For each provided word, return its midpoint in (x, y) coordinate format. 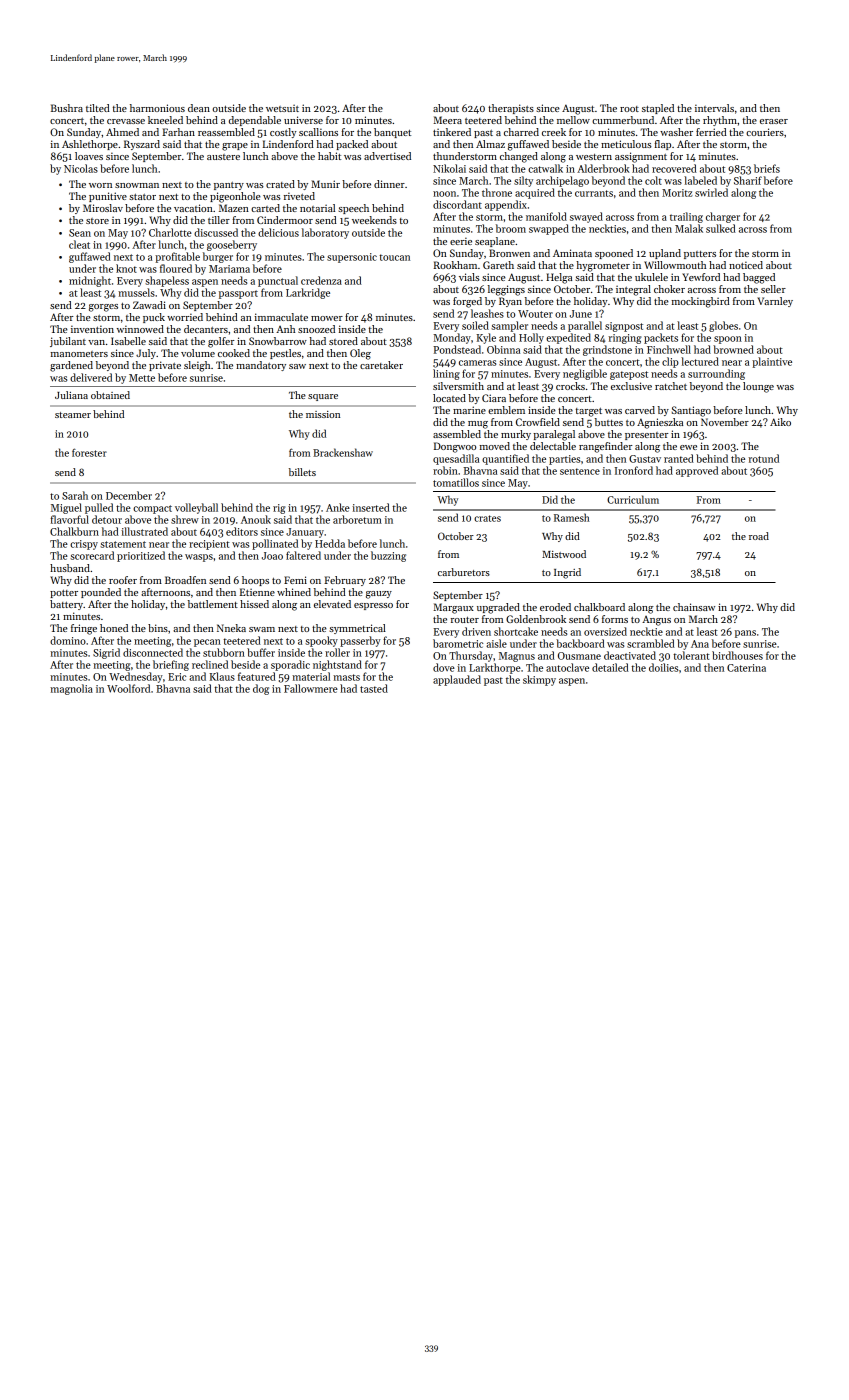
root (629, 109)
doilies (663, 667)
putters (700, 255)
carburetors (464, 572)
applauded (457, 680)
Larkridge (308, 293)
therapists (511, 109)
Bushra (67, 108)
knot (126, 268)
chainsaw (694, 607)
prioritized (141, 556)
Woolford (128, 688)
